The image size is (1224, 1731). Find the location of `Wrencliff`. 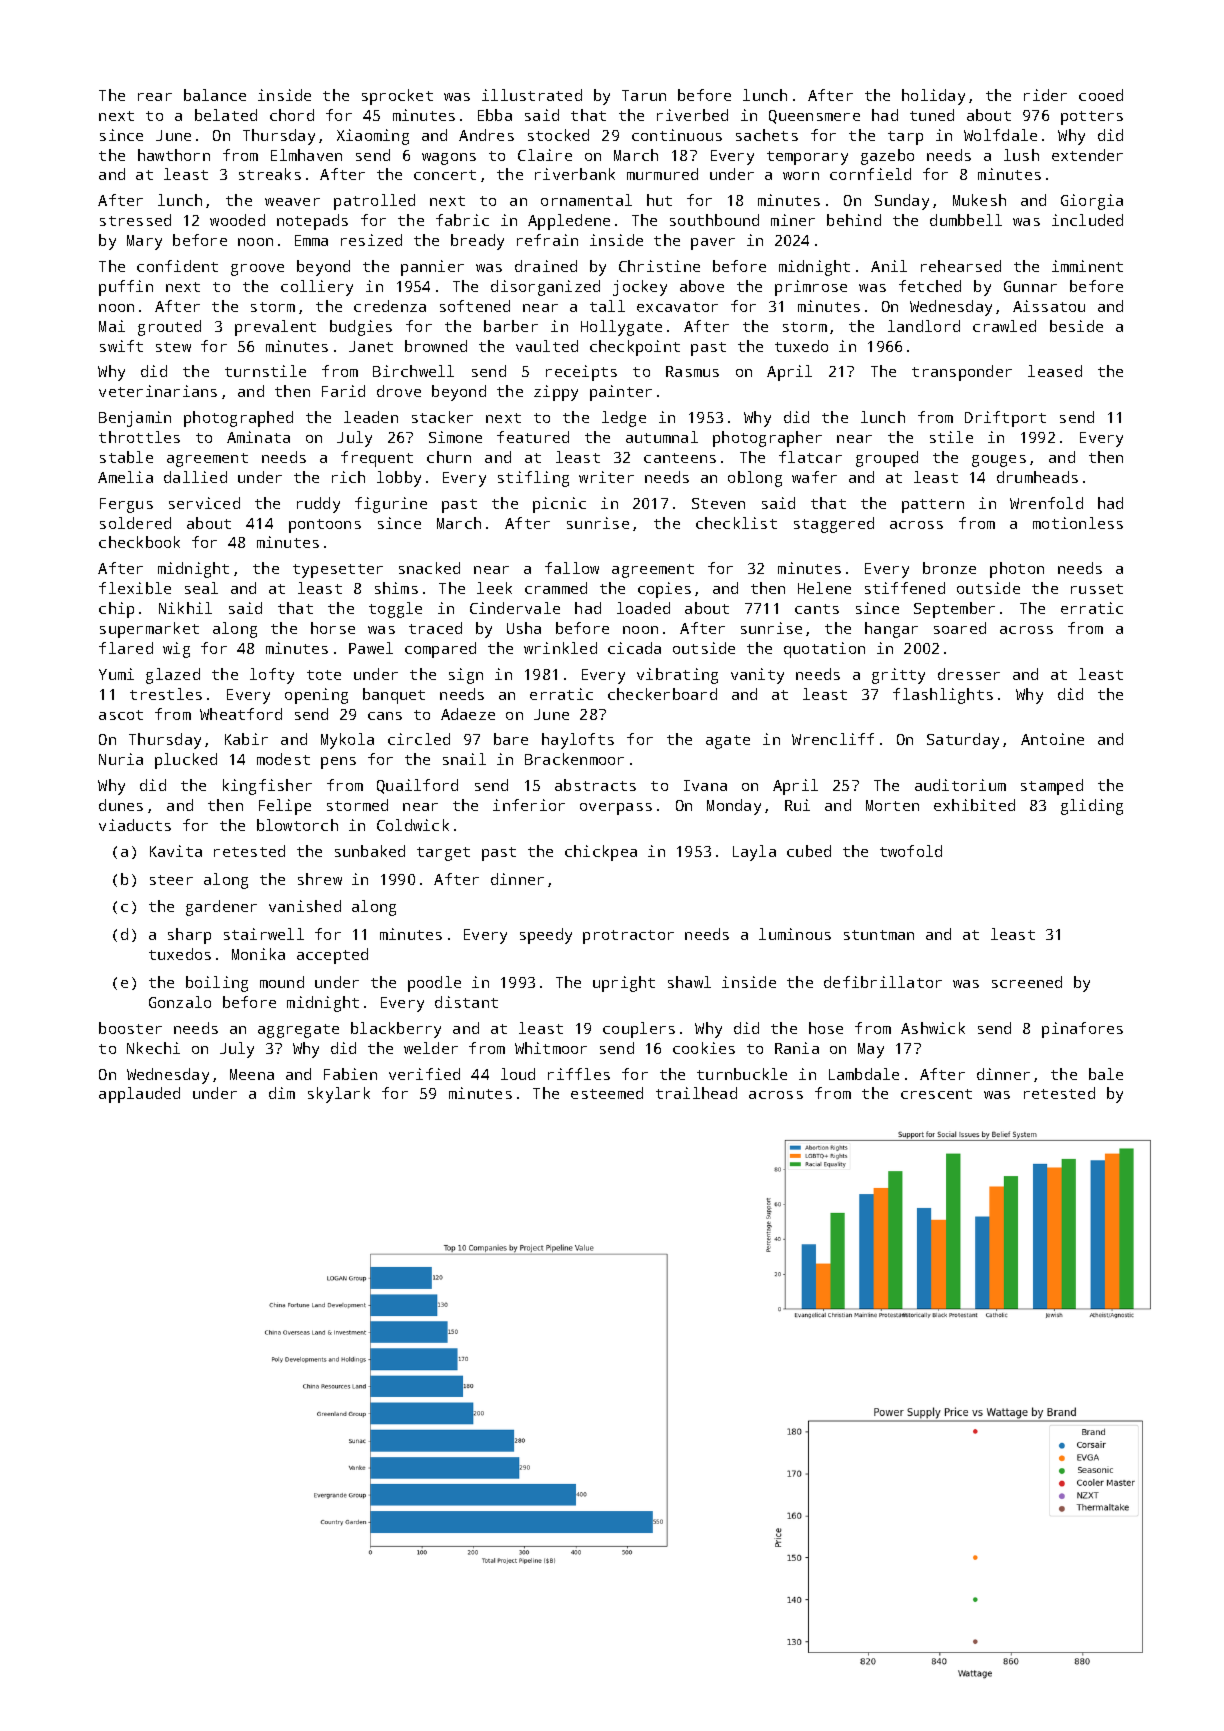

Wrencliff is located at coordinates (833, 739).
